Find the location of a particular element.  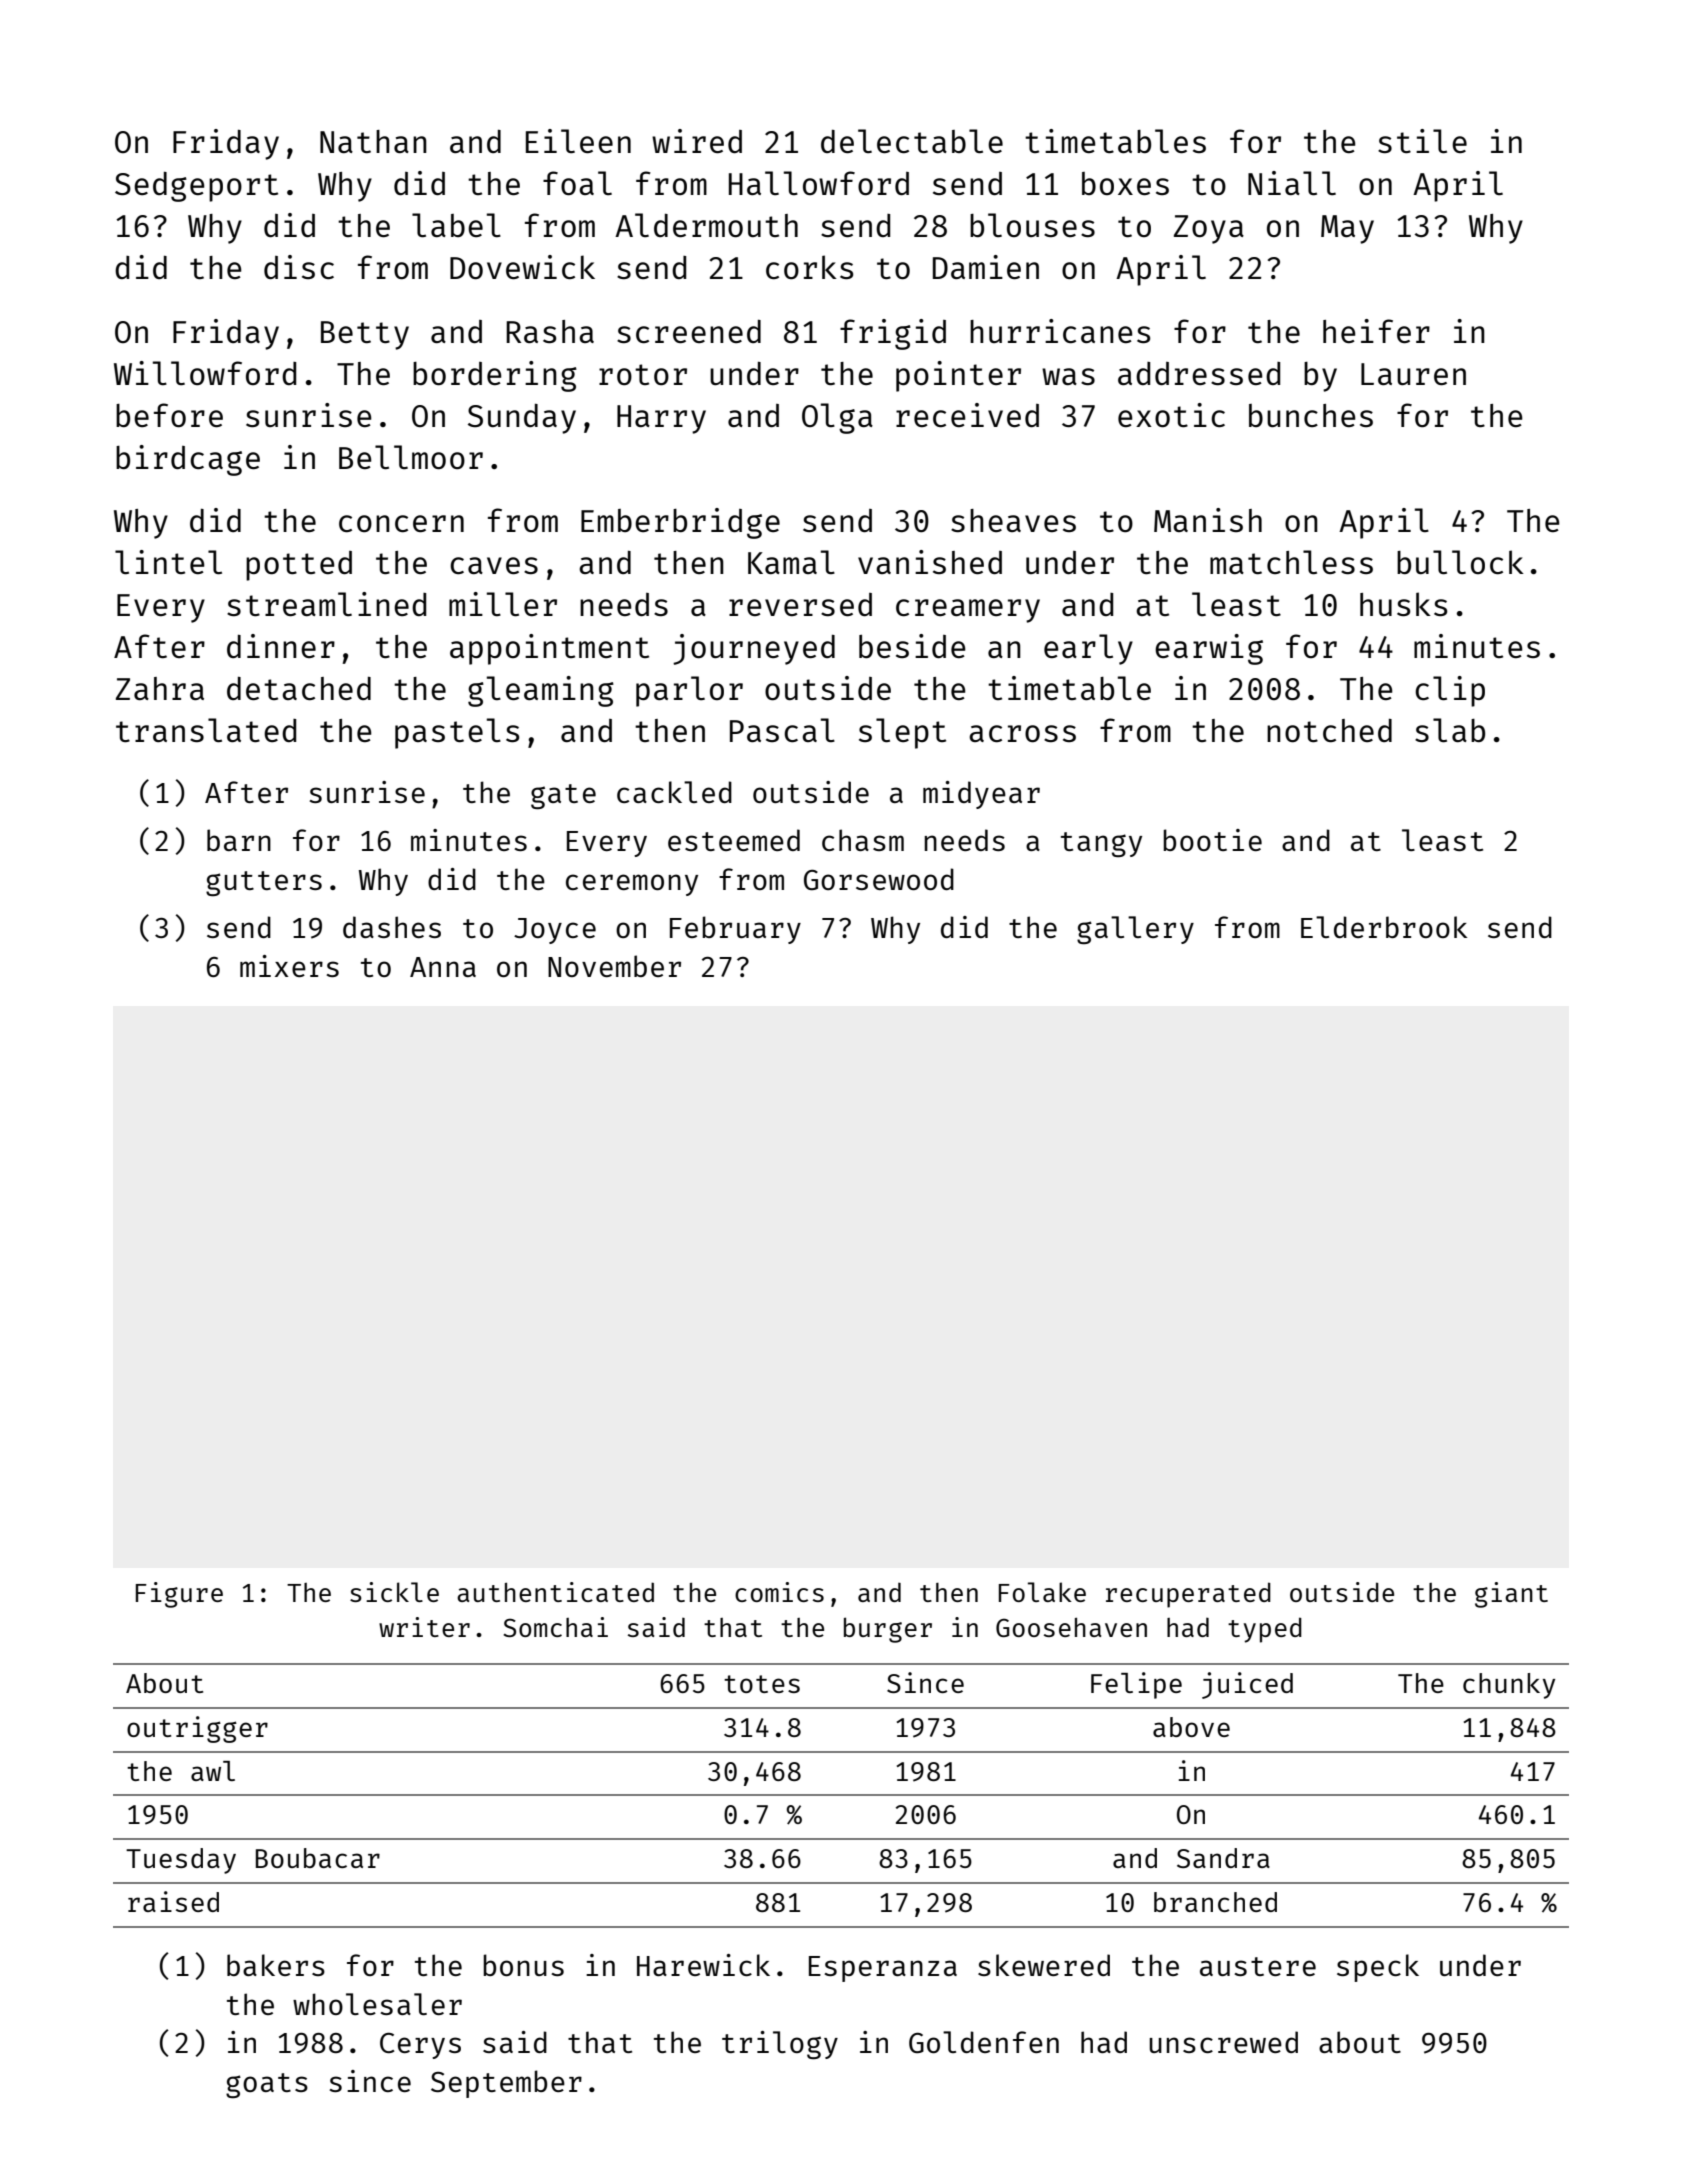

November is located at coordinates (614, 966).
